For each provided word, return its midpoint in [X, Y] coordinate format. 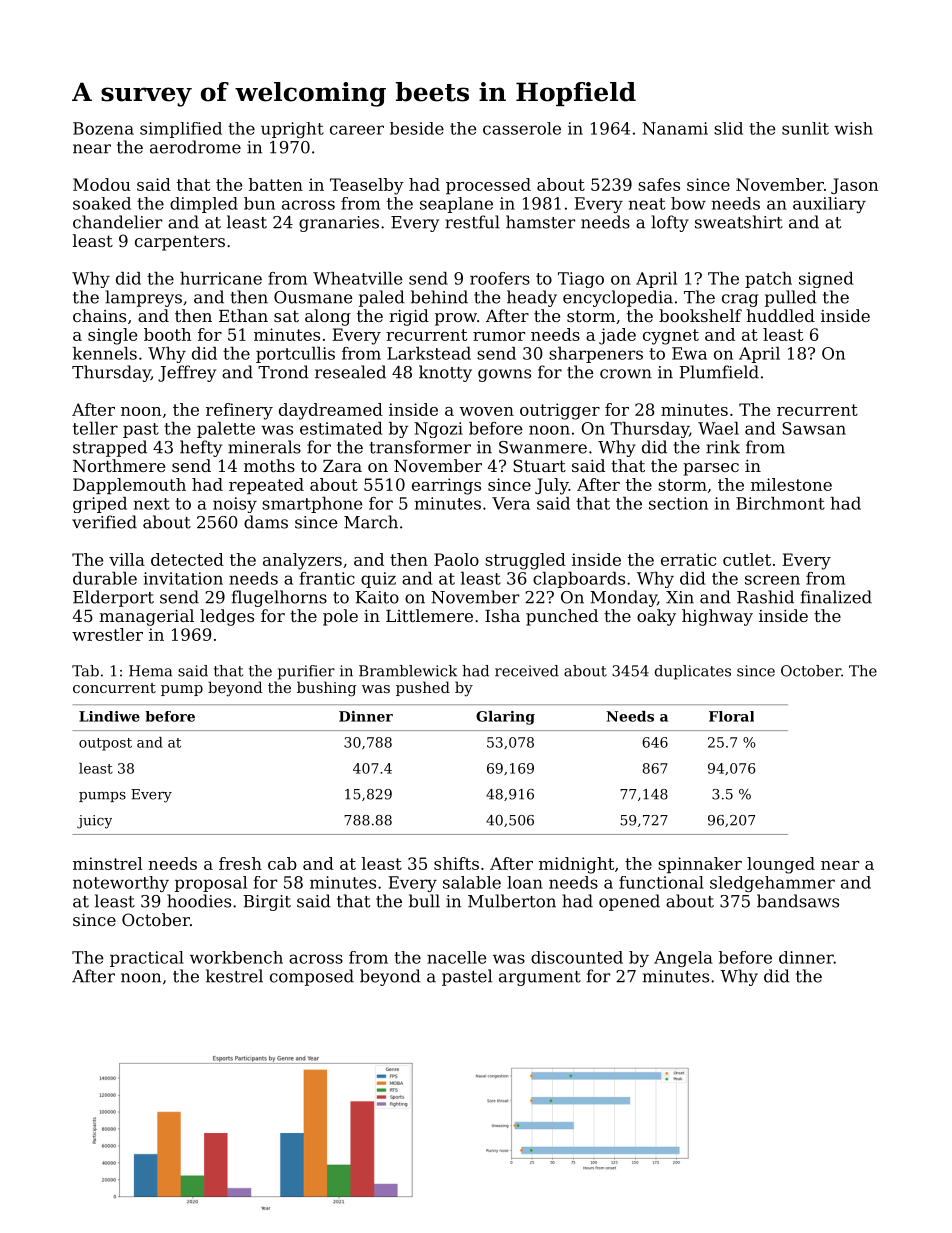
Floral [731, 716]
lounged [781, 865]
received [527, 671]
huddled [780, 315]
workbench [236, 957]
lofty [670, 223]
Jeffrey [187, 373]
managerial [146, 617]
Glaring [505, 718]
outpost [105, 744]
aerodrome [195, 147]
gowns [504, 375]
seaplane [456, 205]
